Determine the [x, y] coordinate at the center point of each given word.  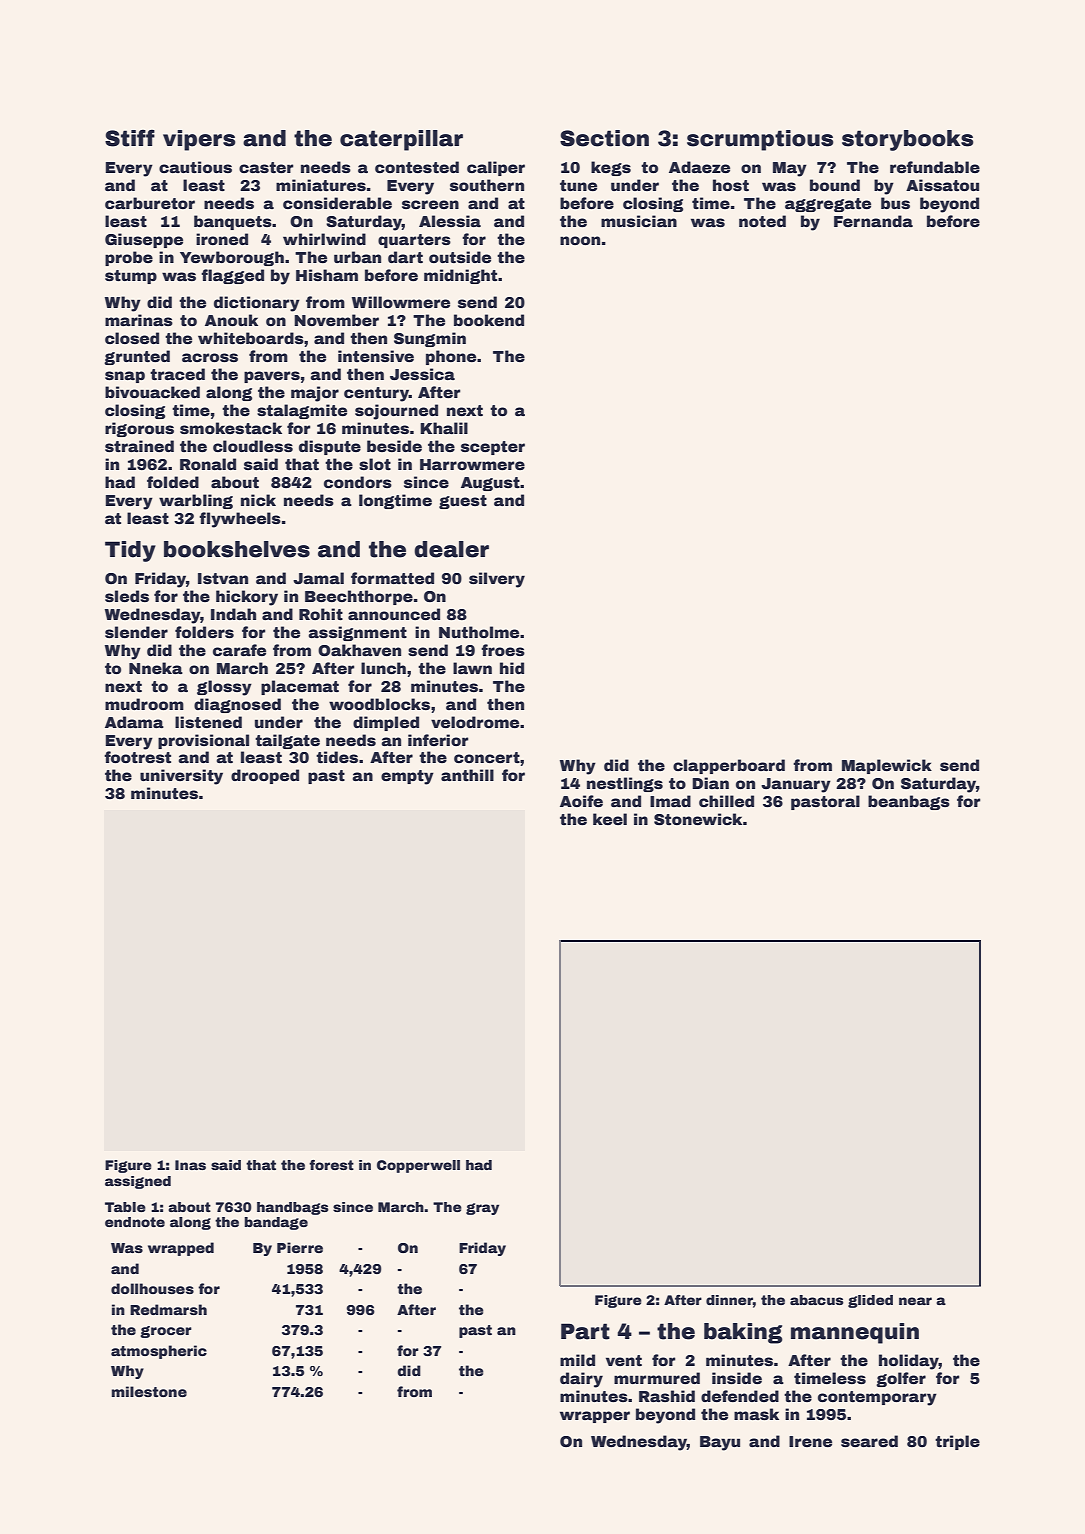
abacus [817, 1300]
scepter [493, 448]
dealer [451, 549]
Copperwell [418, 1166]
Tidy [130, 551]
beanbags [909, 802]
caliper [496, 168]
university [181, 777]
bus [895, 203]
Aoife [581, 801]
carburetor [150, 203]
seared [869, 1441]
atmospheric [159, 1352]
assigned [138, 1182]
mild [577, 1360]
